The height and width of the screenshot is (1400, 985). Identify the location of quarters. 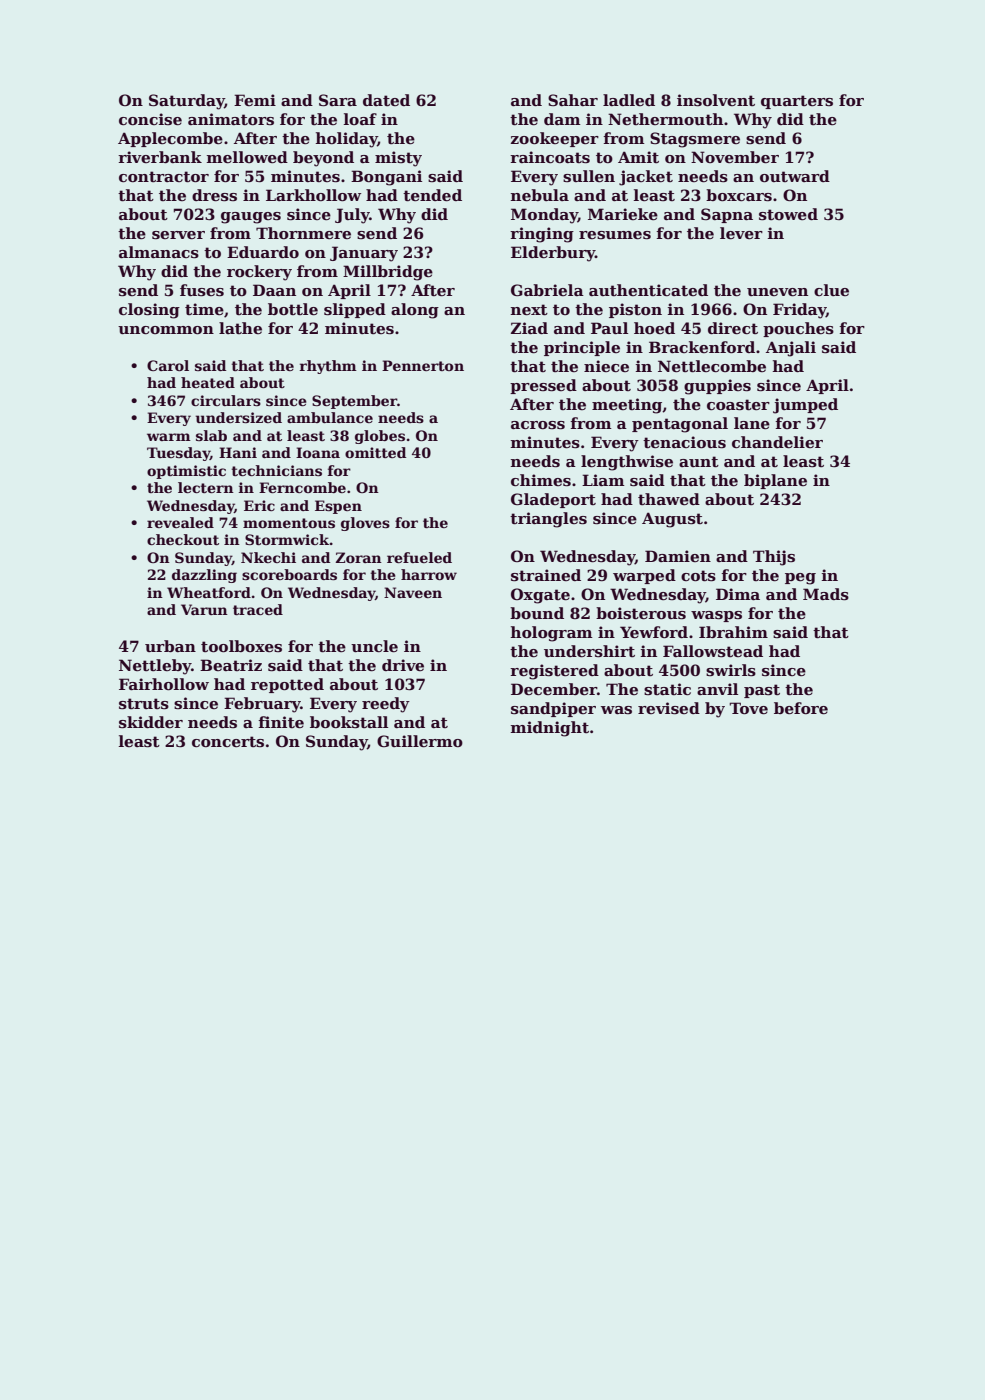
(797, 102).
